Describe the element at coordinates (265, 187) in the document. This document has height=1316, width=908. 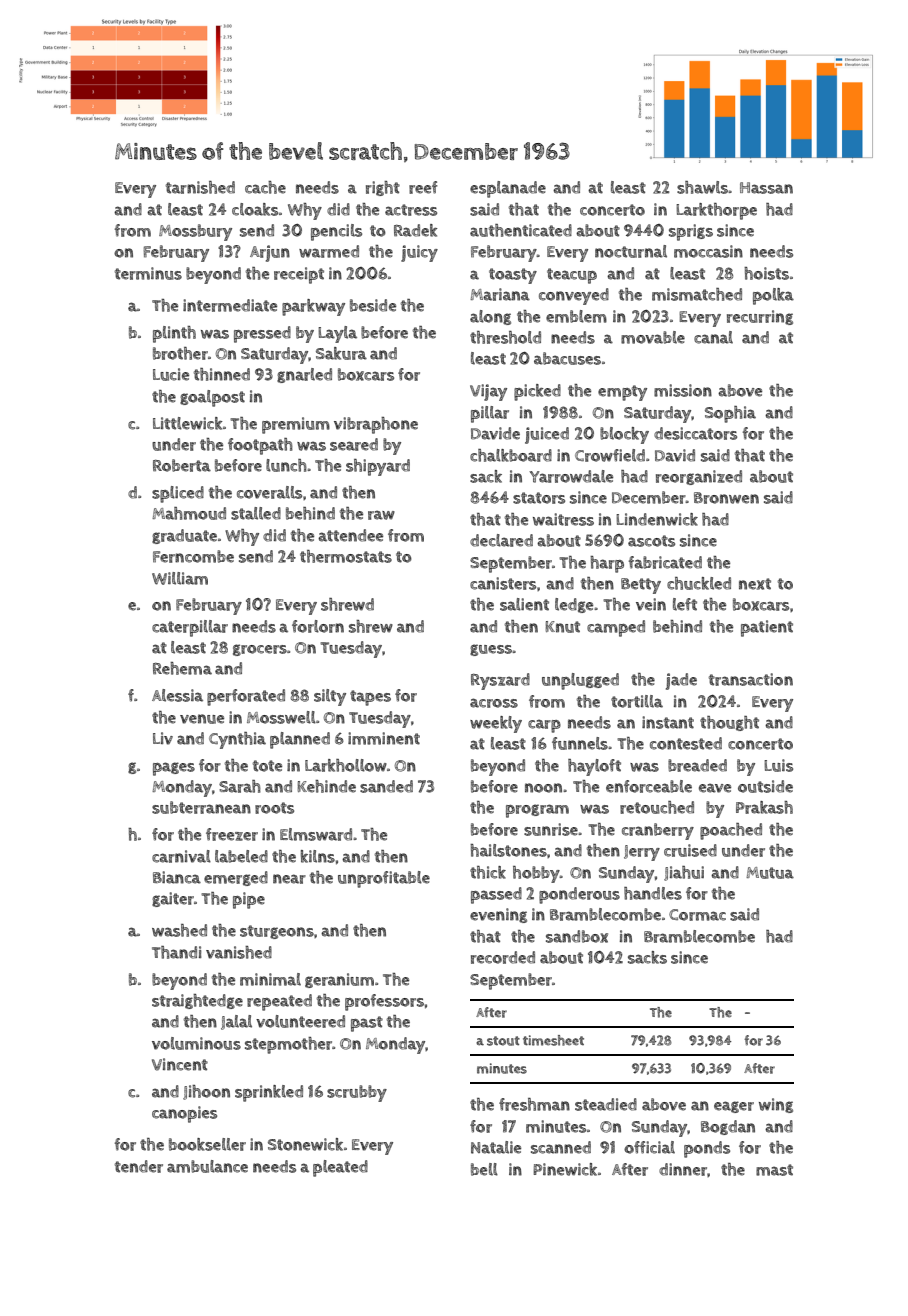
I see `cache` at that location.
